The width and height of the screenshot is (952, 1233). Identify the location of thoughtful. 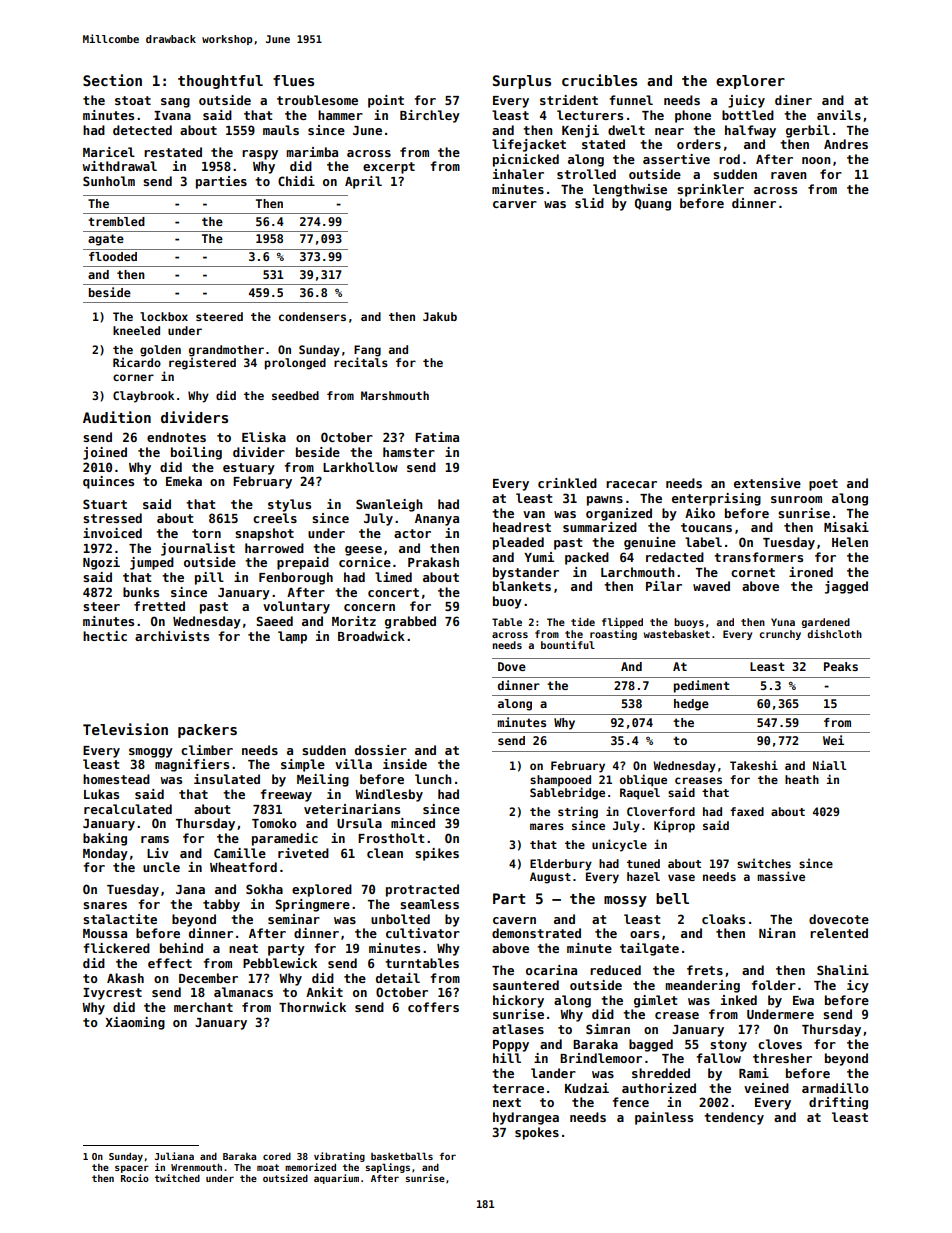
(220, 82).
